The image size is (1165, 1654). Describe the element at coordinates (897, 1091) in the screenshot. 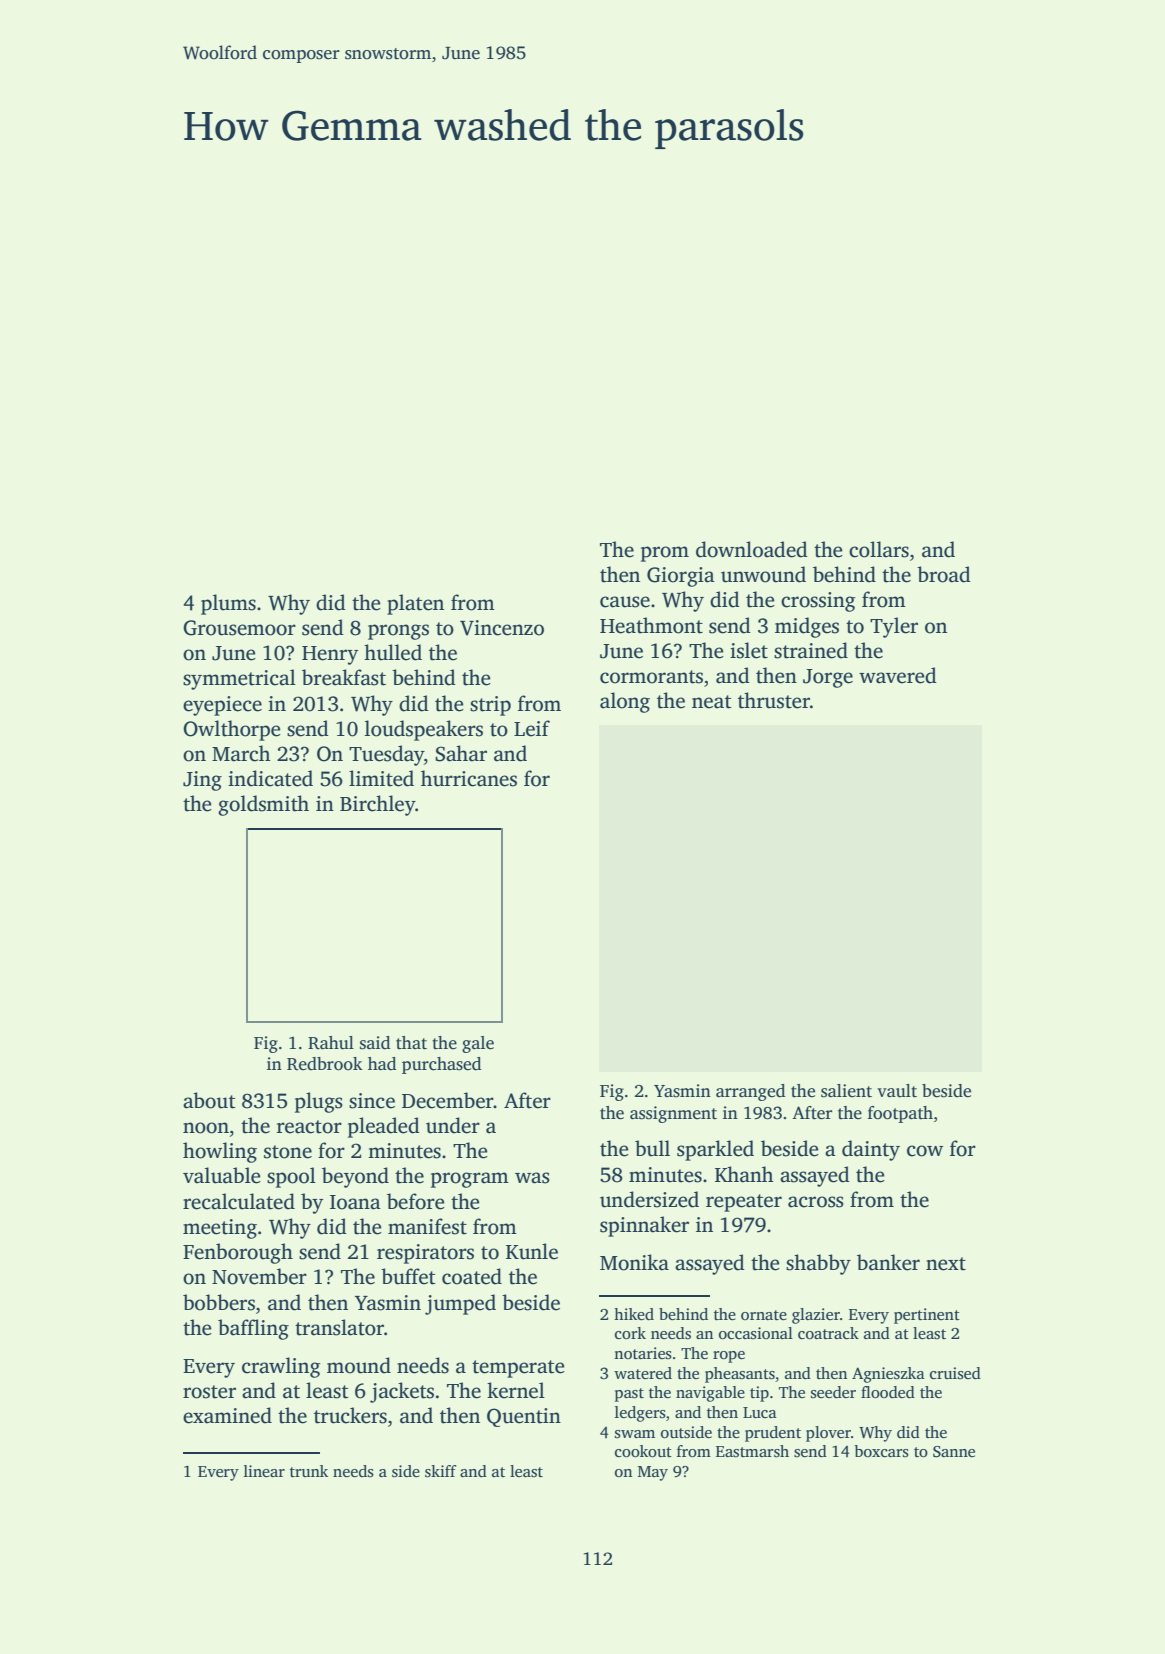

I see `vault` at that location.
